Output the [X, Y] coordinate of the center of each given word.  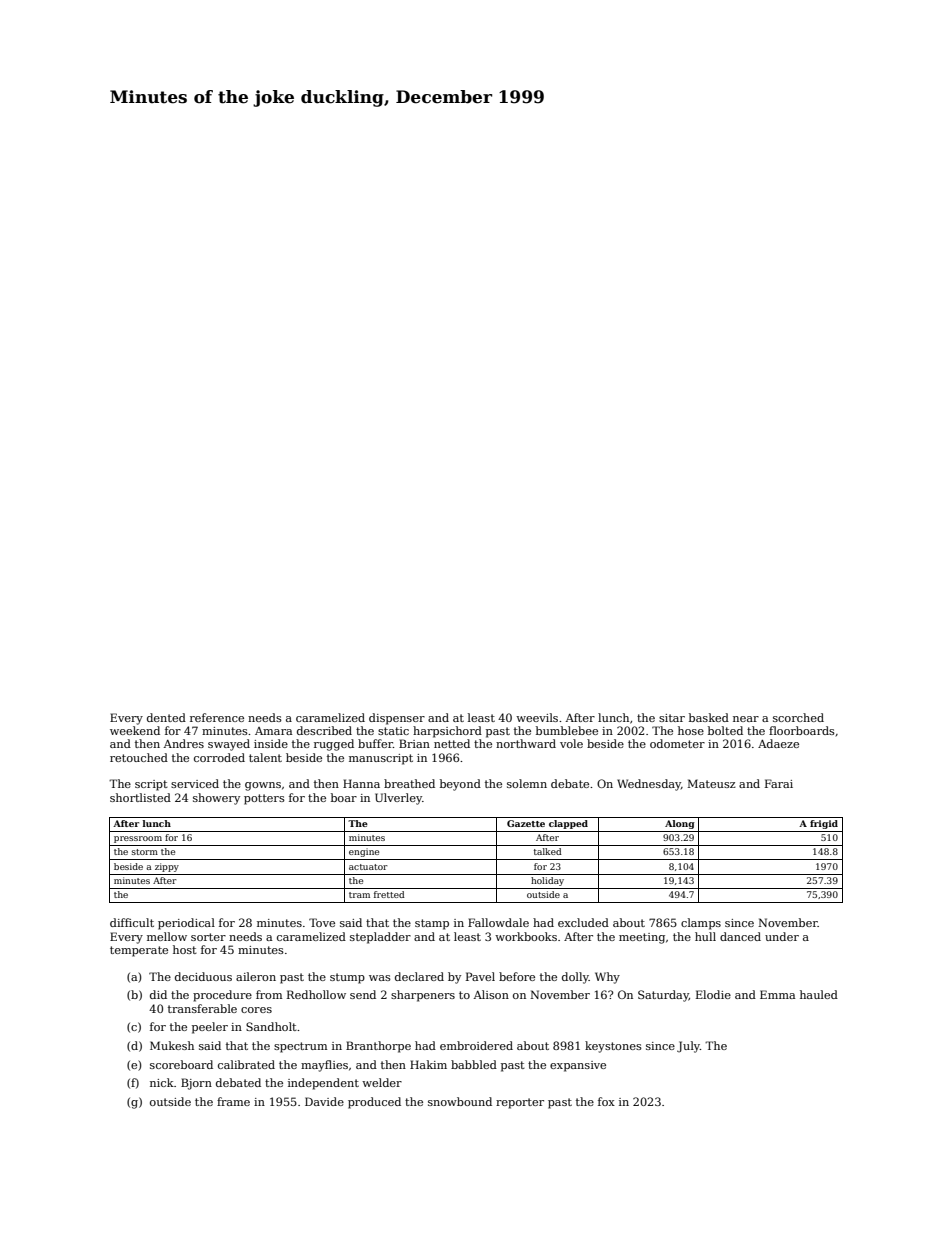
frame [233, 1101]
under [782, 936]
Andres [184, 743]
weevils [537, 717]
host [185, 949]
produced [374, 1103]
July [688, 1047]
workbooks [526, 936]
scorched [798, 717]
